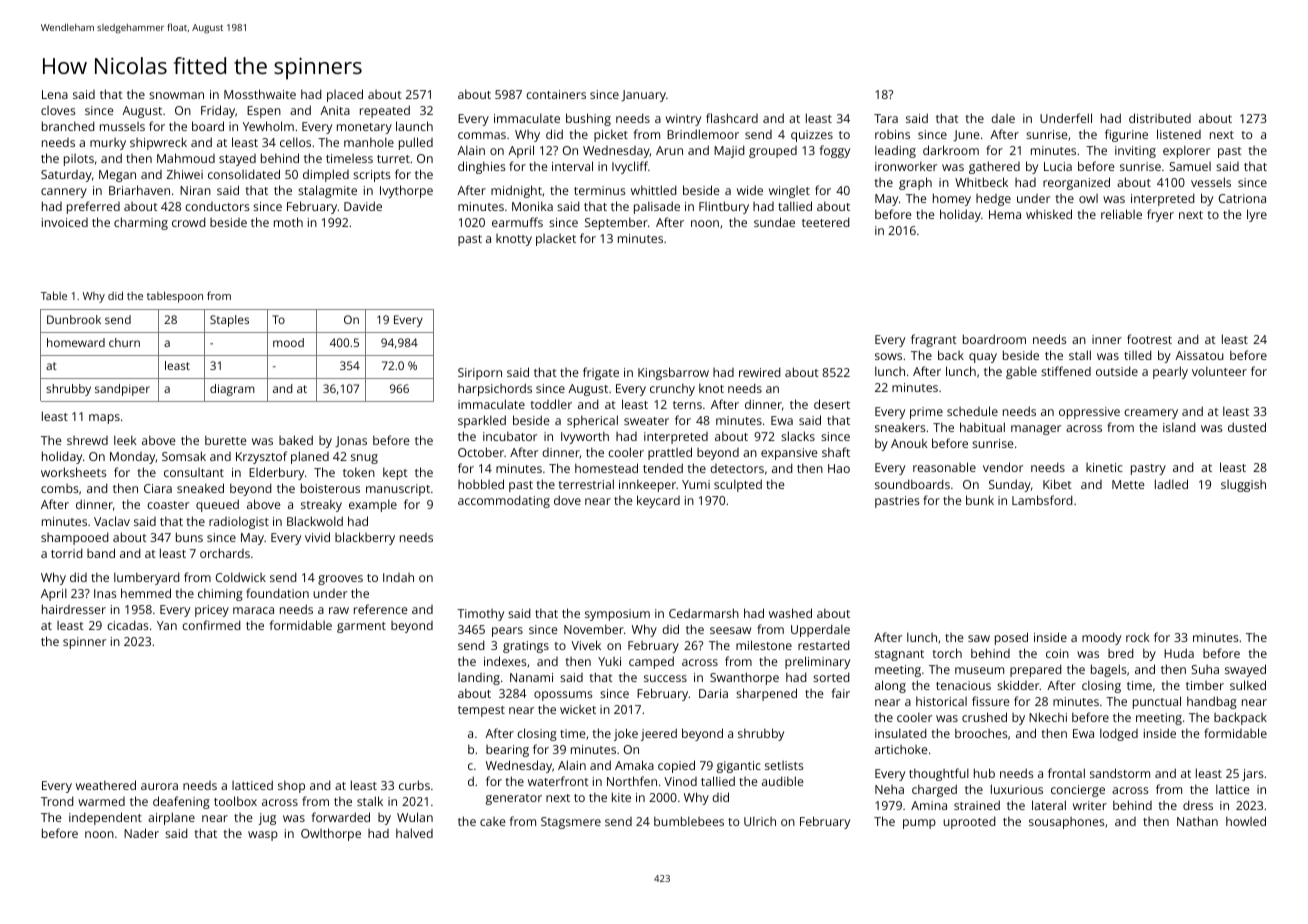 Image resolution: width=1308 pixels, height=924 pixels. I want to click on frigate, so click(601, 373).
